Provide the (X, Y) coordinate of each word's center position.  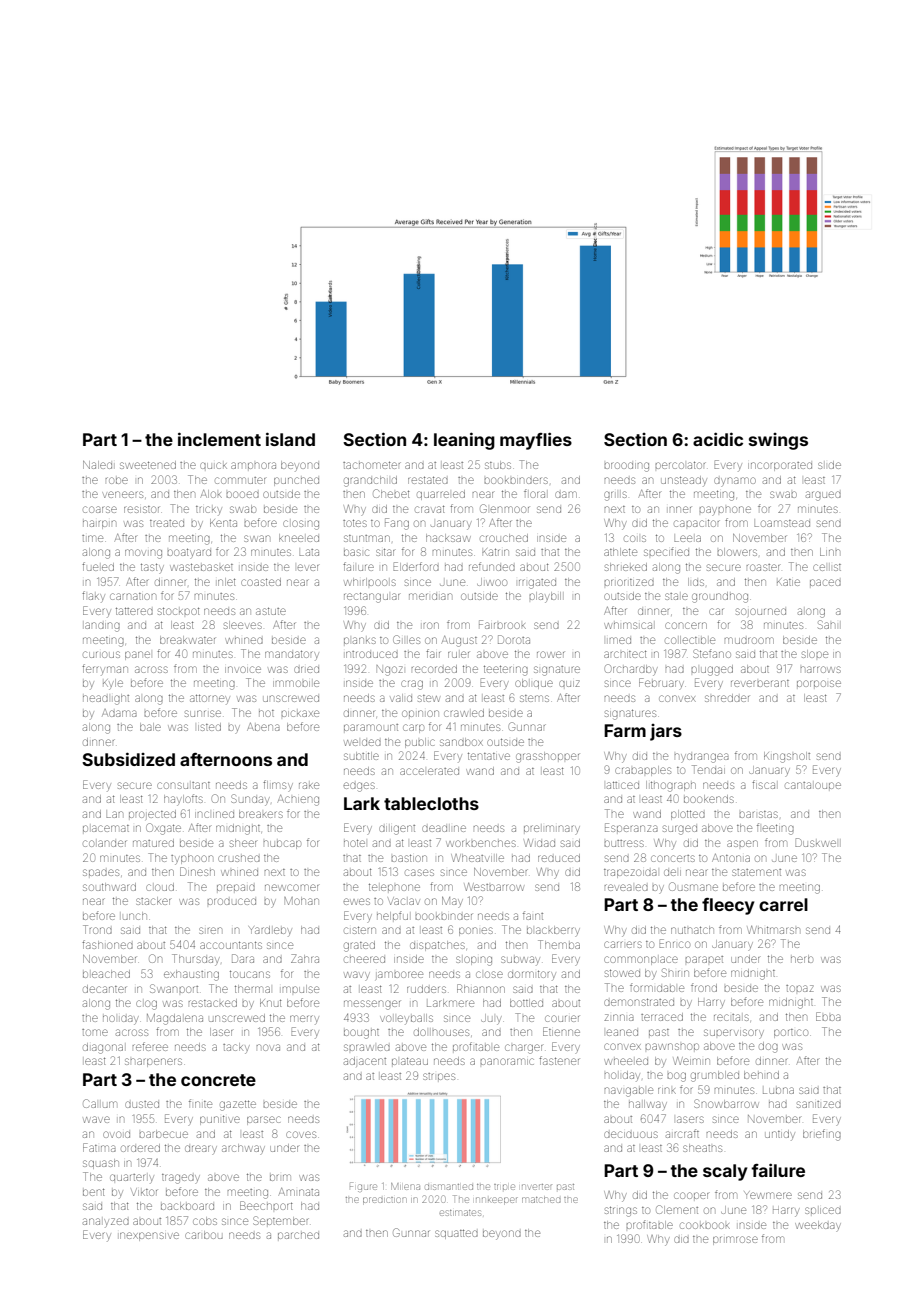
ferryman (105, 669)
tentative (489, 756)
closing (301, 525)
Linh (830, 552)
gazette (238, 1106)
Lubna (778, 1090)
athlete (620, 552)
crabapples (643, 771)
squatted (456, 1234)
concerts (673, 858)
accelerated (429, 771)
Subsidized (128, 759)
